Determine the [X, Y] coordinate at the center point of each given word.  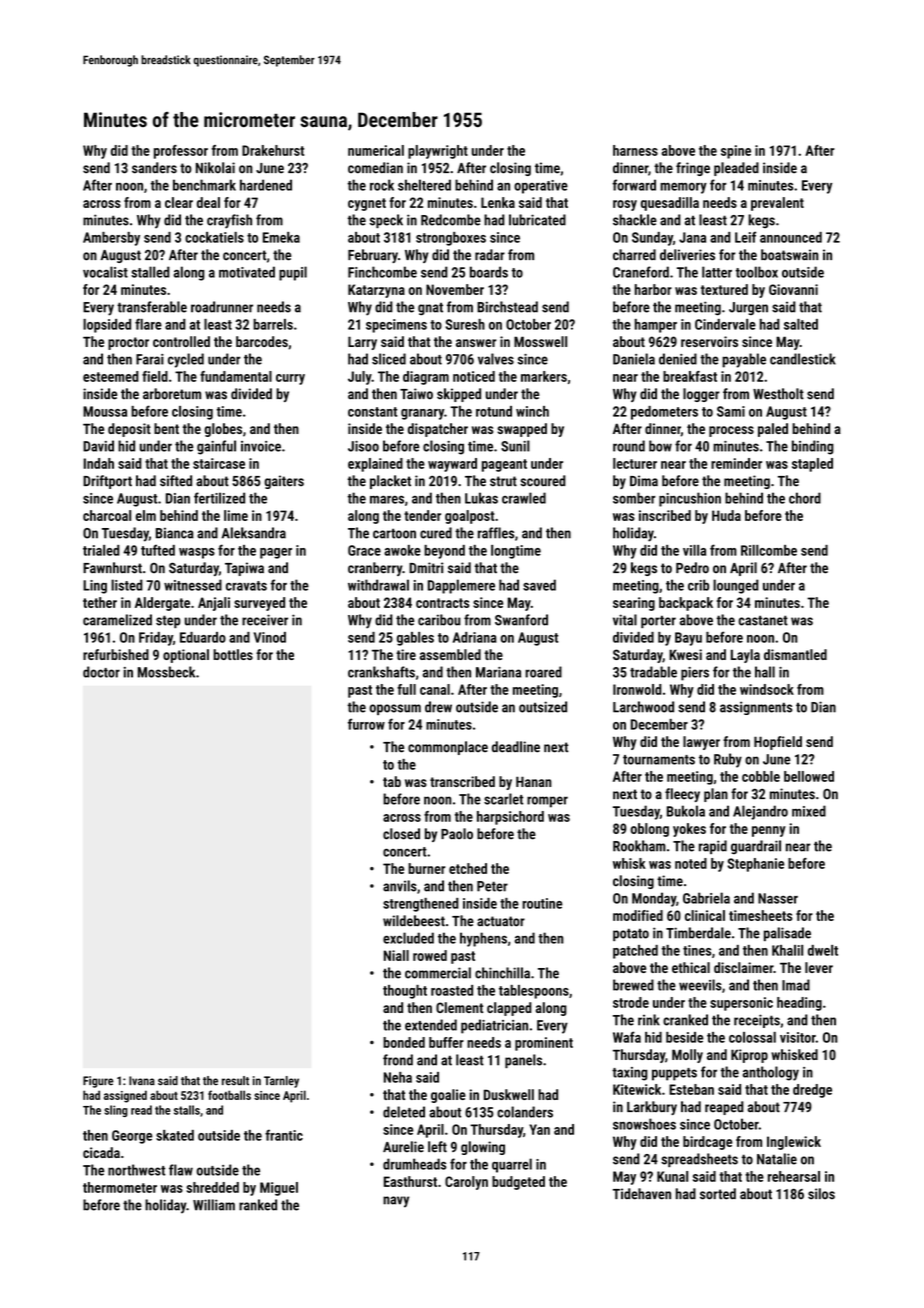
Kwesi [685, 654]
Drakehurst [273, 150]
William [214, 1205]
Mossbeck [166, 672]
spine [736, 152]
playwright [438, 152]
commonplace [448, 748]
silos [821, 1194]
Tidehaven [642, 1194]
